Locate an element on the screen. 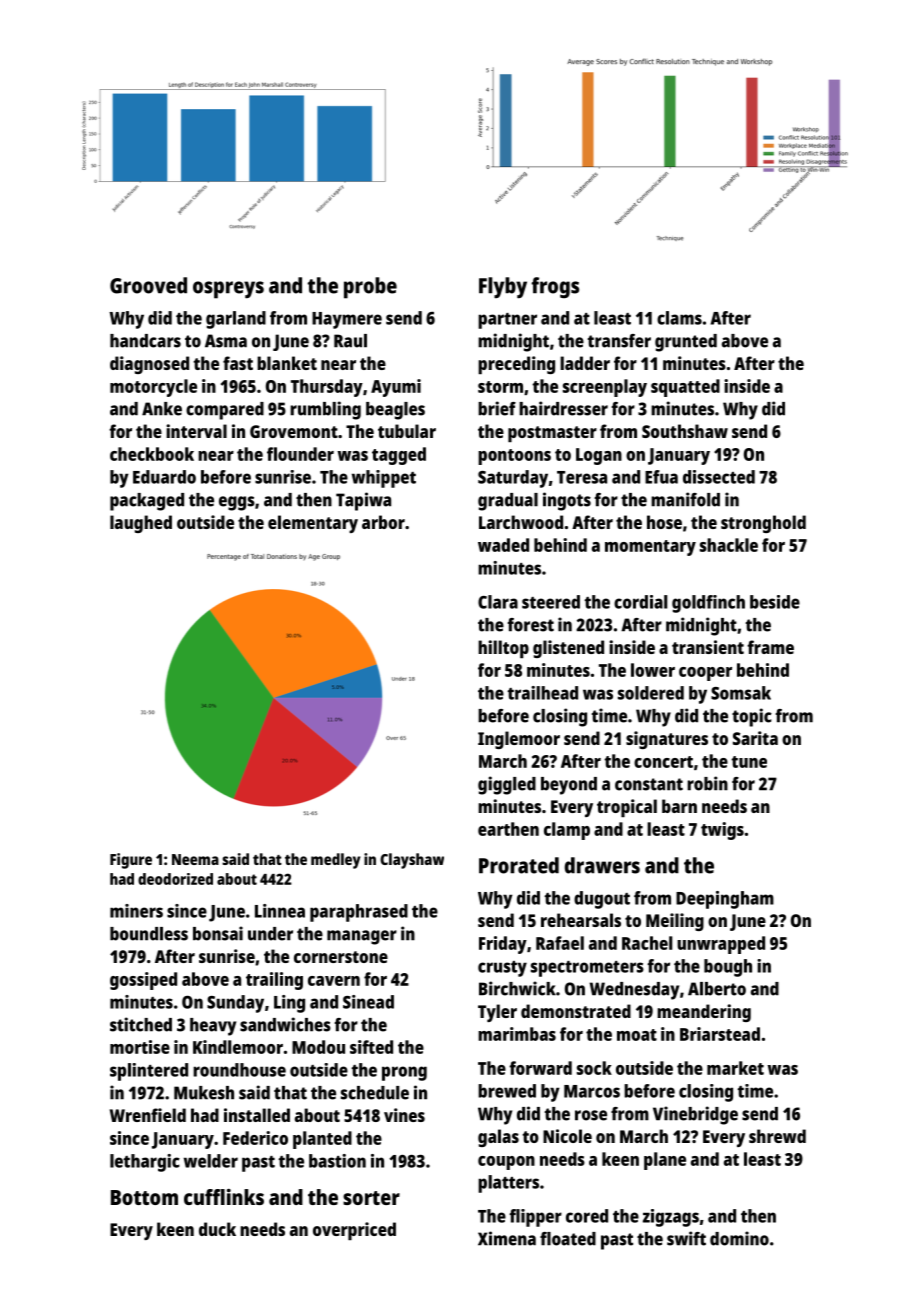  Federico is located at coordinates (255, 1138).
